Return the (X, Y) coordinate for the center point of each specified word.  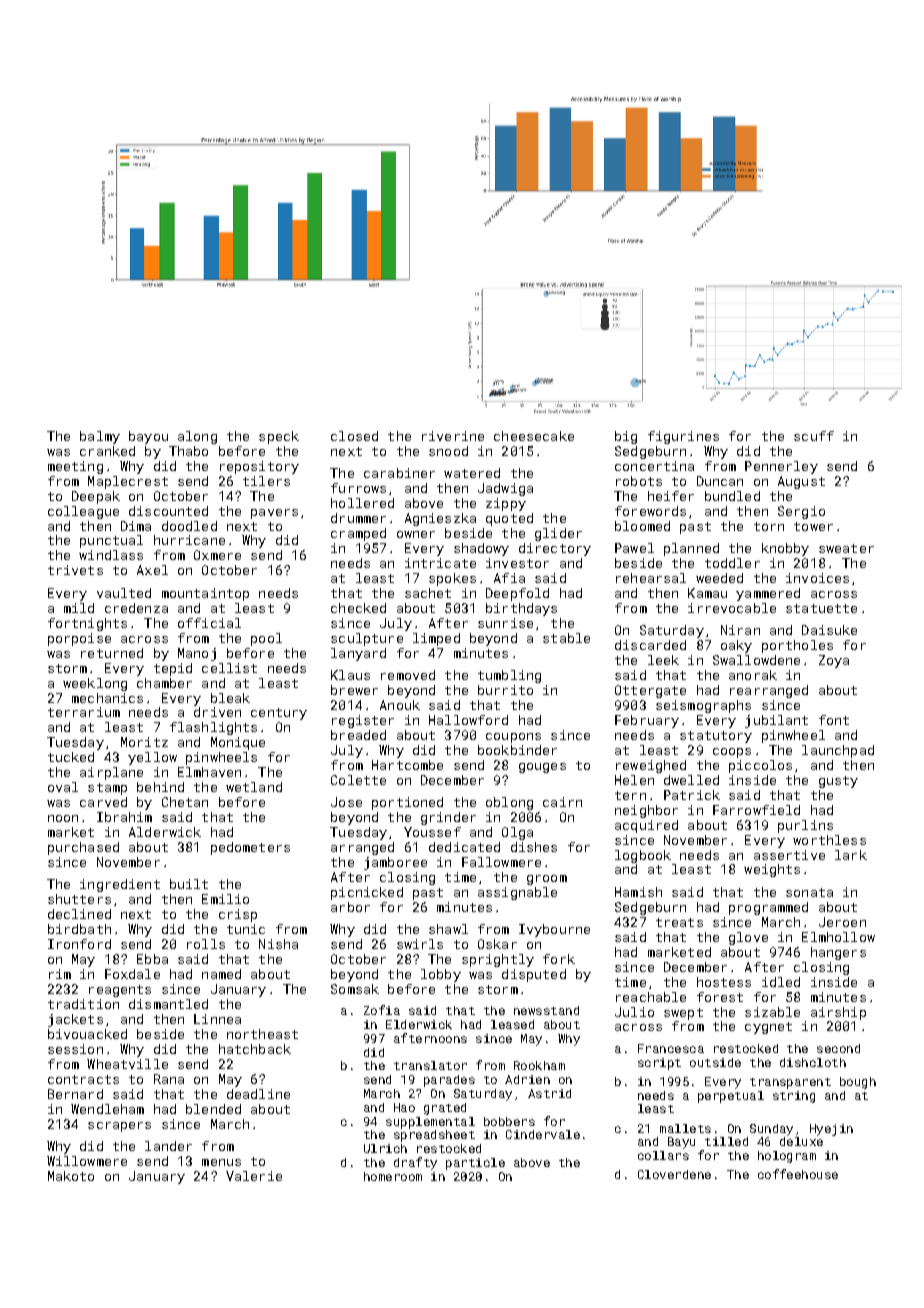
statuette (821, 608)
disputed (534, 975)
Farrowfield (756, 810)
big (626, 437)
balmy (100, 437)
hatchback (255, 1049)
